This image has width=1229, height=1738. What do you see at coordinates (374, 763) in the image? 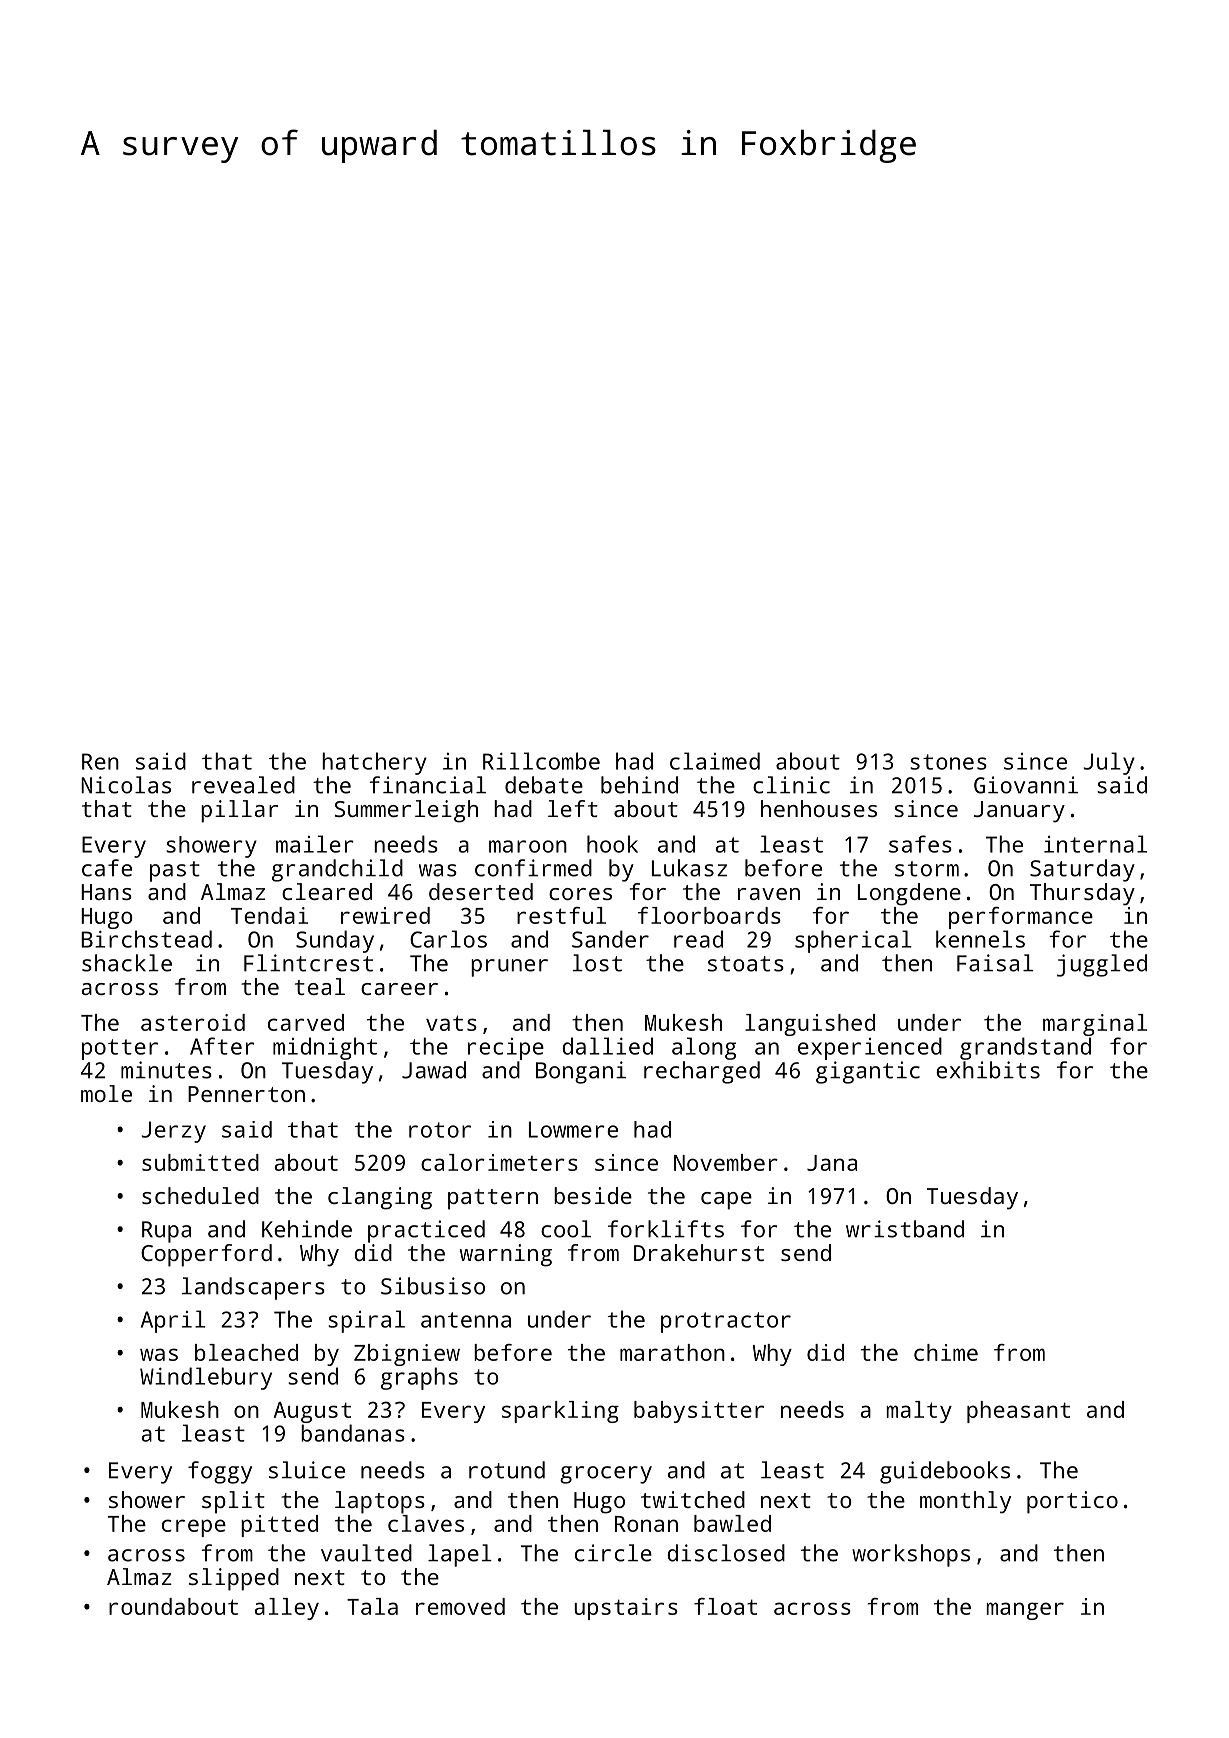
I see `hatchery` at bounding box center [374, 763].
